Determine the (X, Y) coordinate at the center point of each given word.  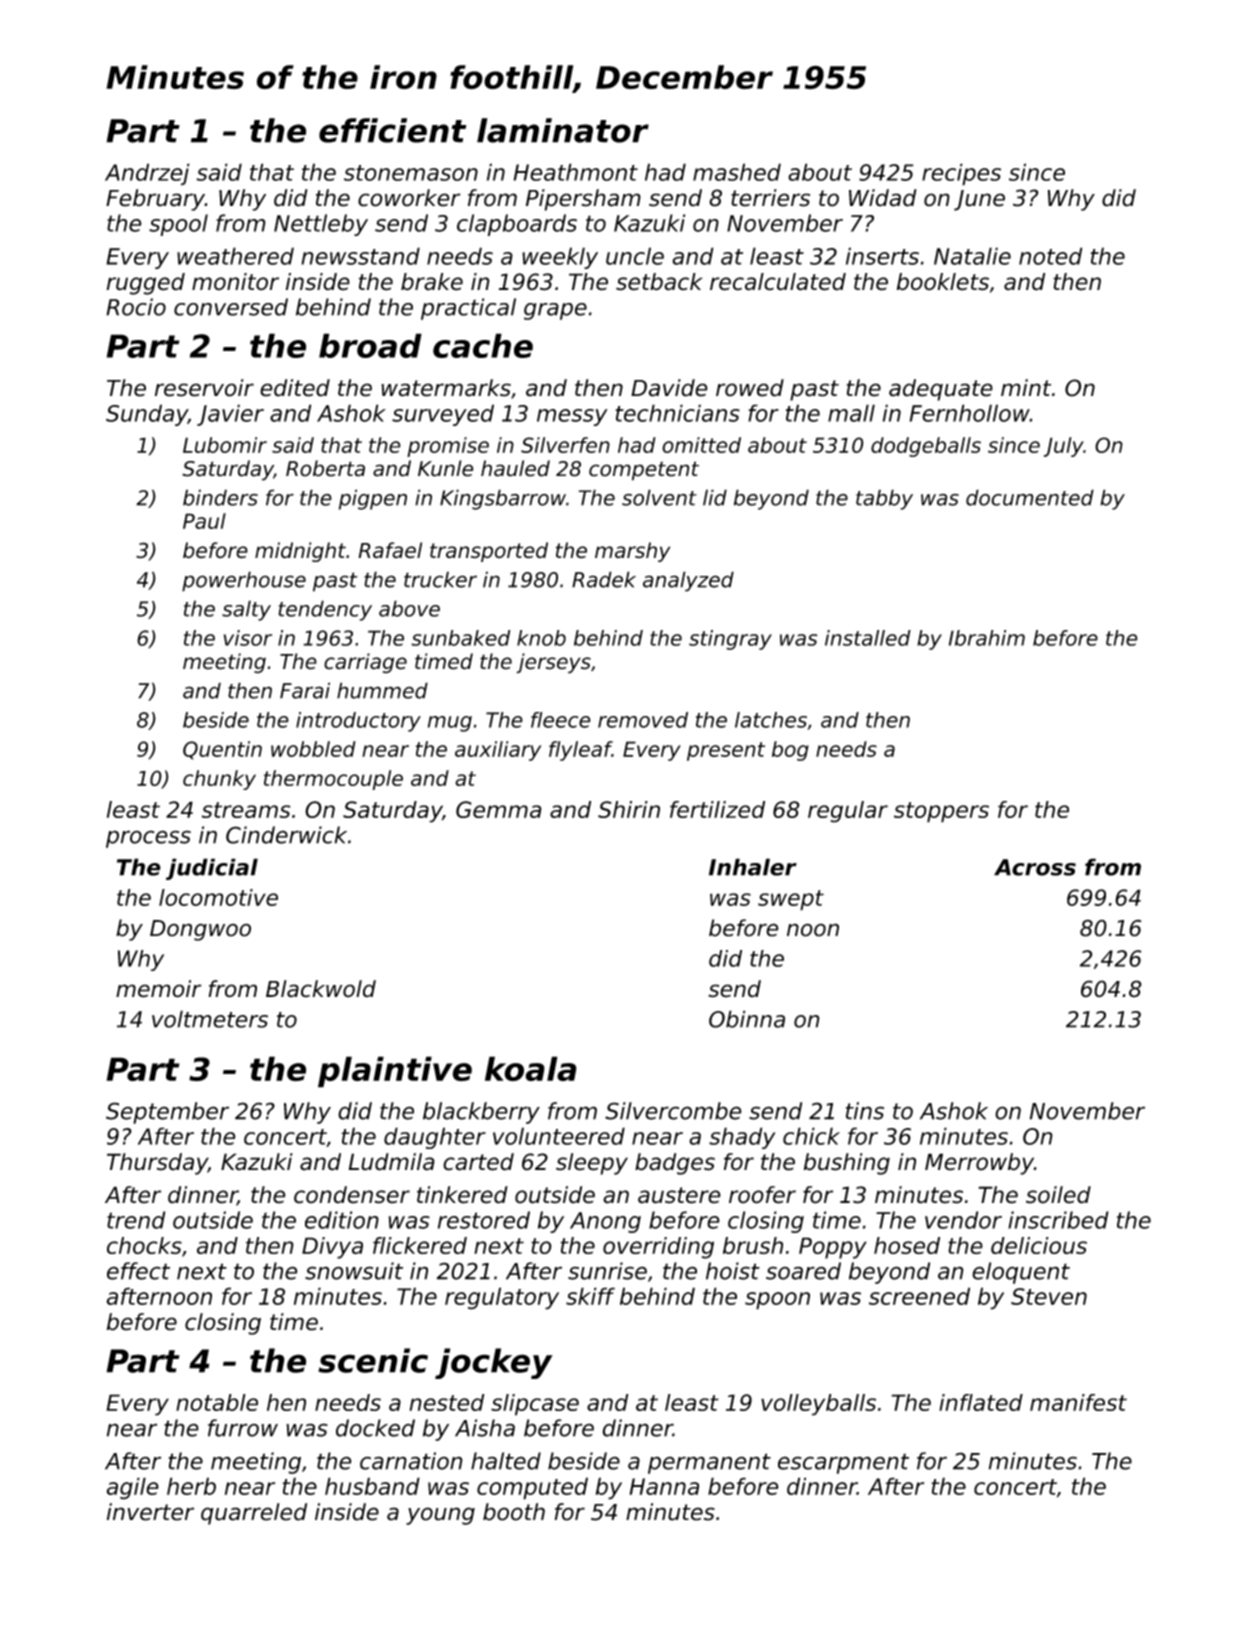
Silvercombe (673, 1111)
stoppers (941, 812)
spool (178, 225)
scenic (373, 1360)
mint (1026, 387)
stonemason (411, 173)
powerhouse (244, 581)
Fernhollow (969, 413)
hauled (515, 468)
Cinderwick (286, 835)
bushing (847, 1164)
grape (555, 311)
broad (370, 345)
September (167, 1113)
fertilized (717, 809)
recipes (961, 174)
